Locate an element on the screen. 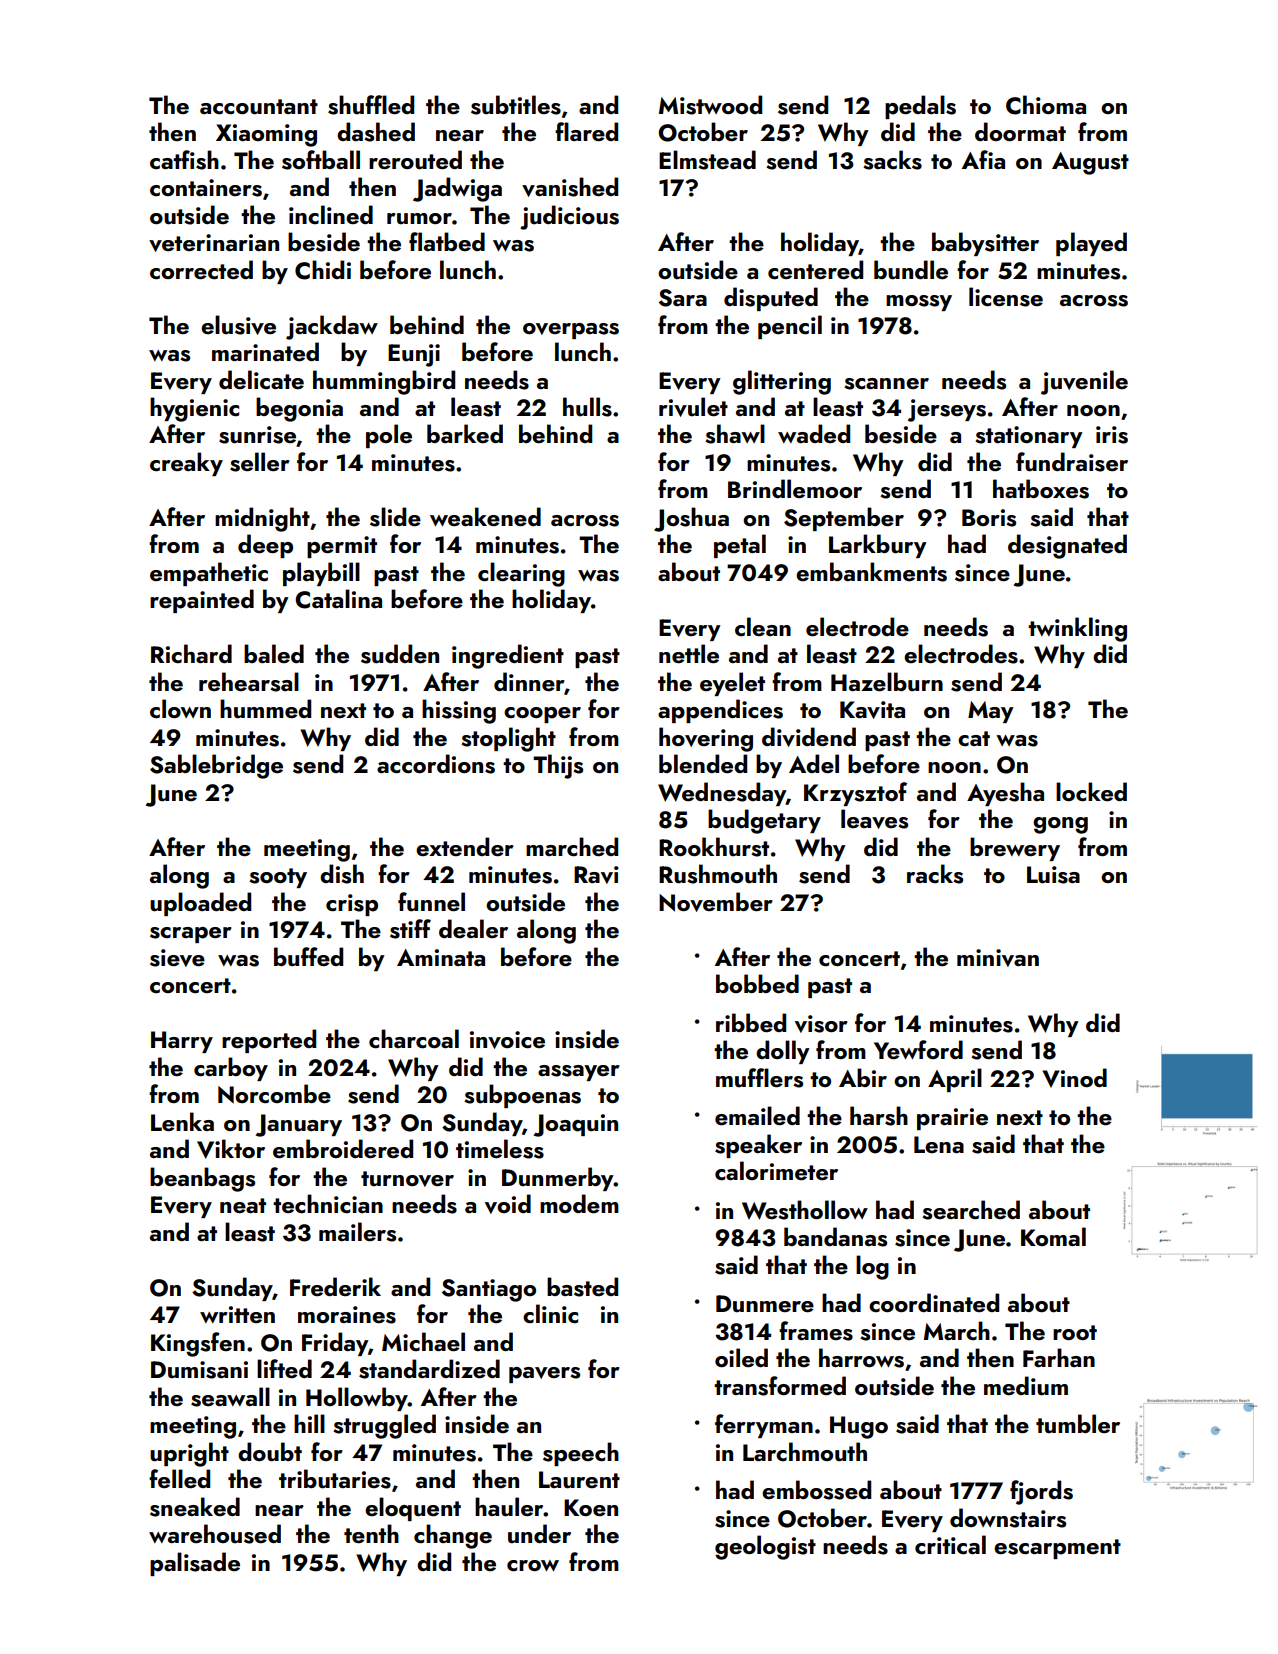  sieve is located at coordinates (177, 958).
